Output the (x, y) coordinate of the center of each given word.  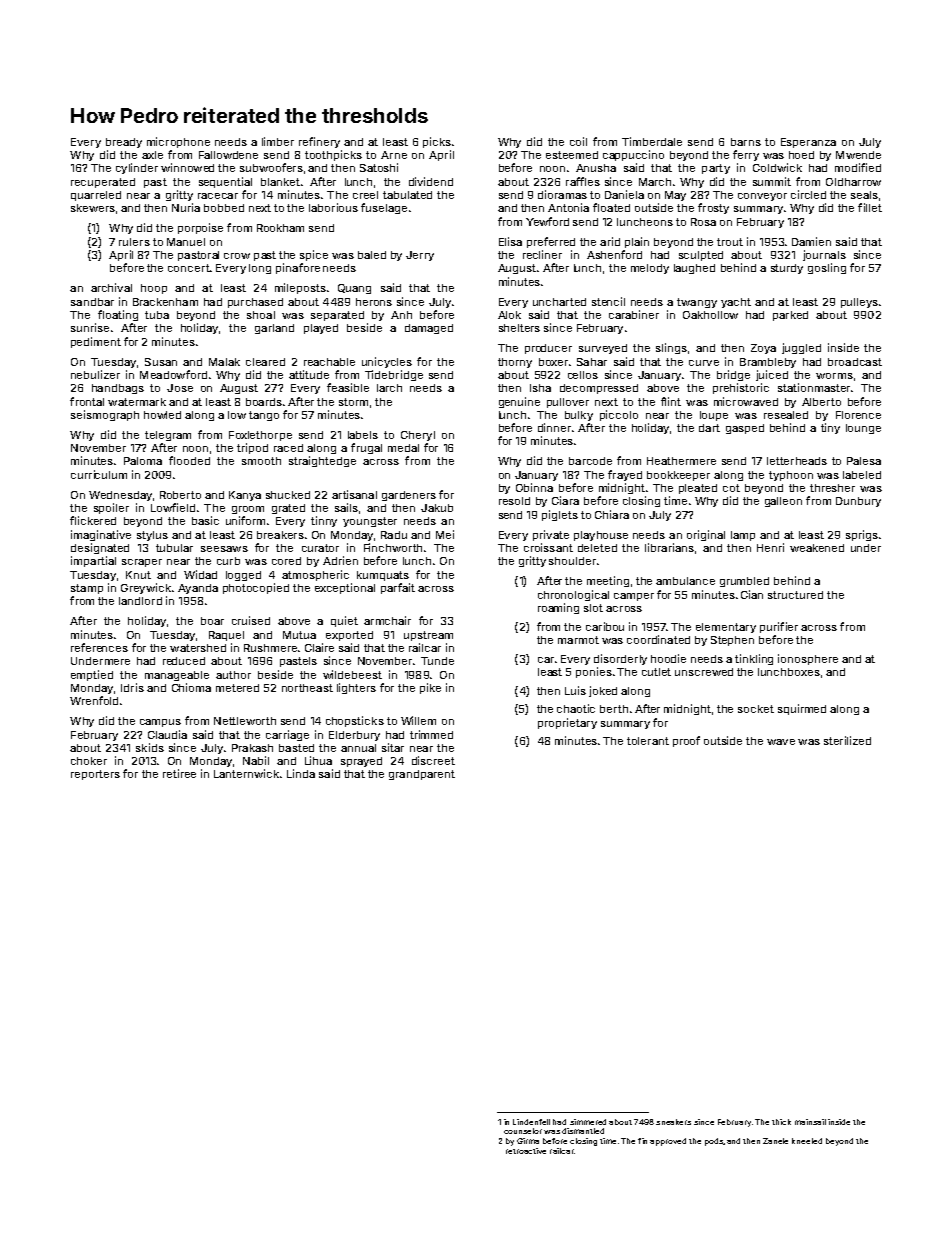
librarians (669, 547)
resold (514, 501)
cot (731, 488)
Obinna (534, 487)
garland (274, 329)
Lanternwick (246, 773)
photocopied (256, 588)
